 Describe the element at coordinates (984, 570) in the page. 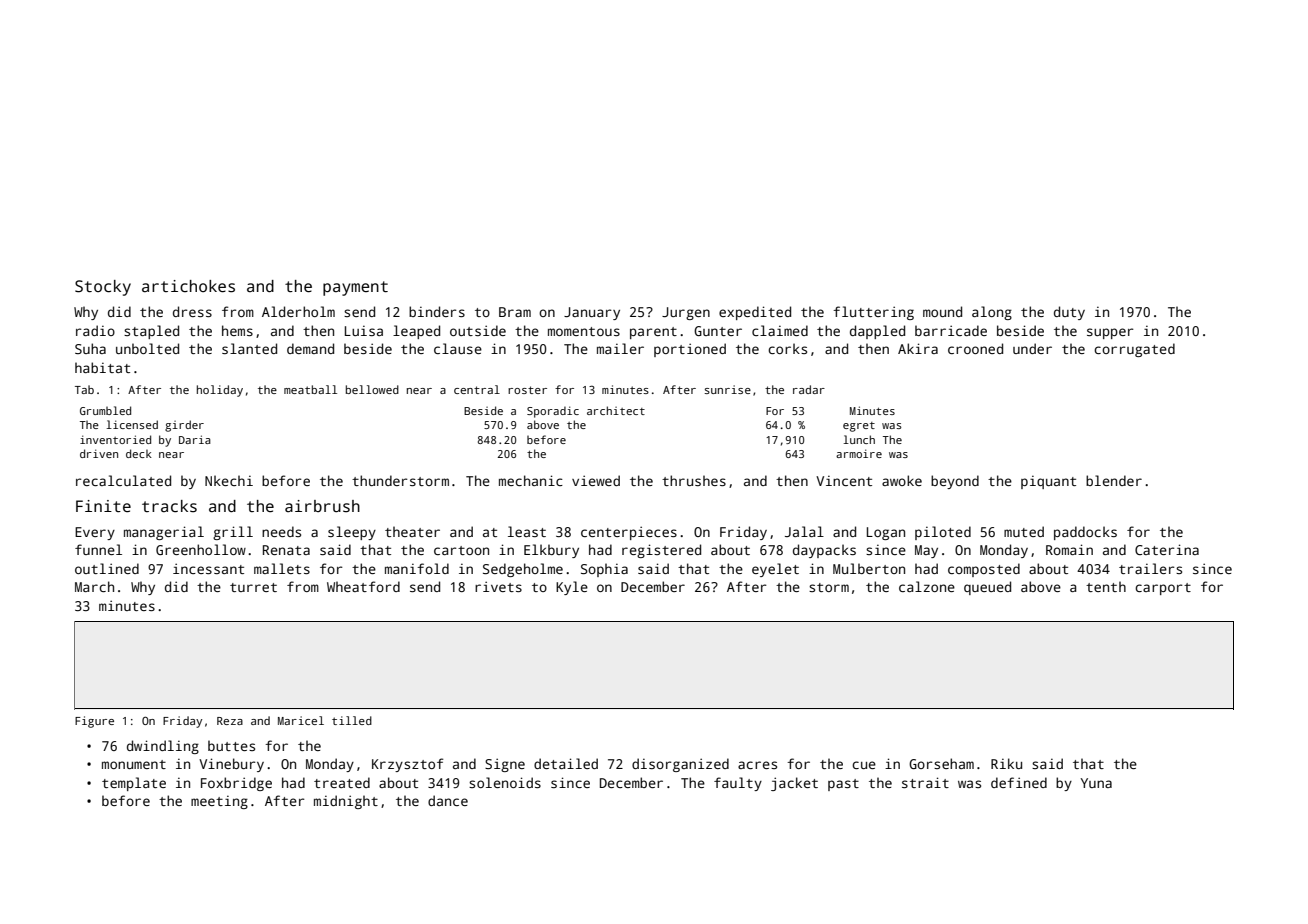

I see `composted` at that location.
